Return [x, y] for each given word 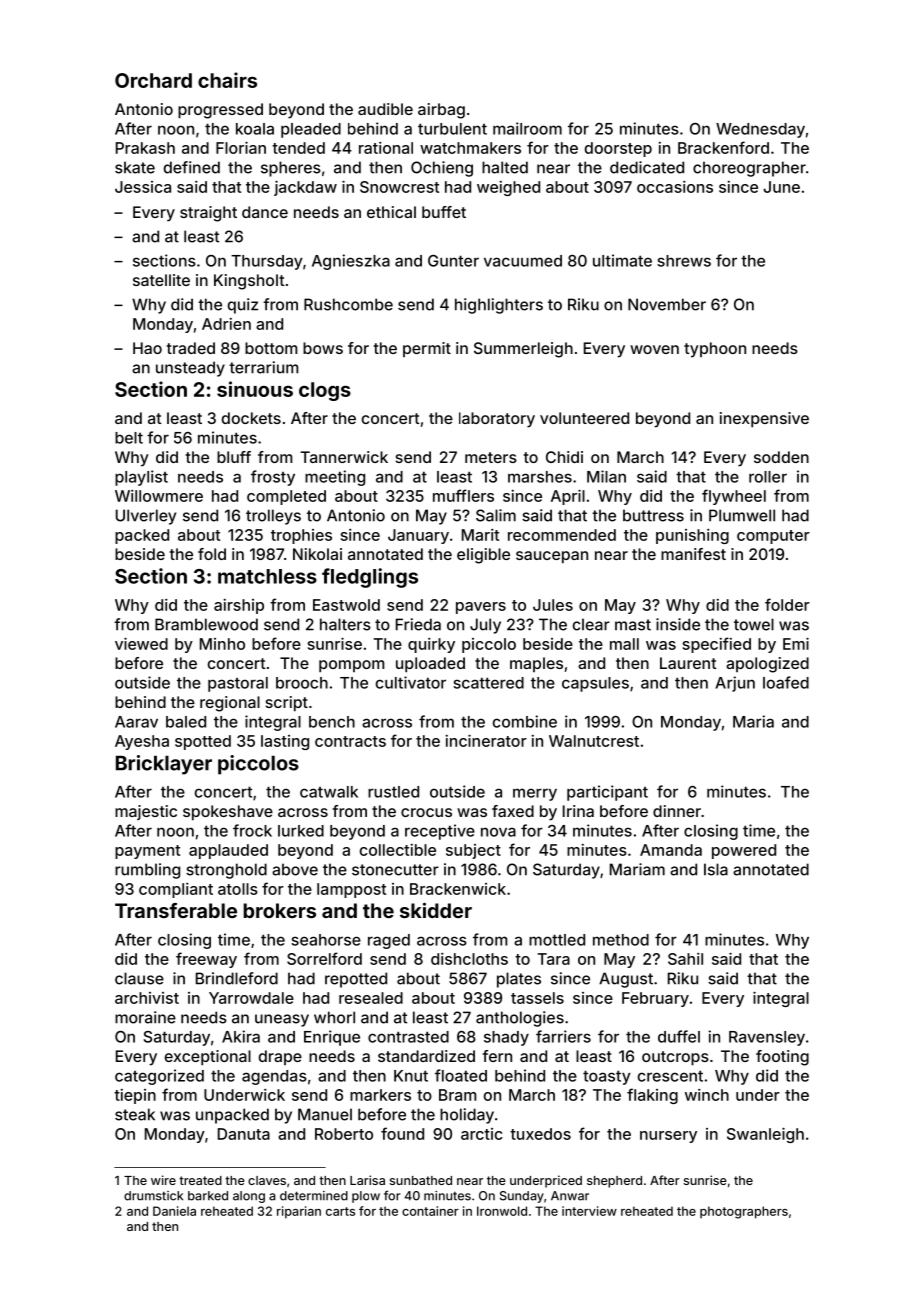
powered [744, 851]
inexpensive [764, 420]
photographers [744, 1212]
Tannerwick [344, 457]
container [430, 1211]
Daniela [174, 1211]
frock [252, 830]
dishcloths [469, 959]
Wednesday [760, 130]
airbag [441, 111]
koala [255, 129]
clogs [325, 391]
